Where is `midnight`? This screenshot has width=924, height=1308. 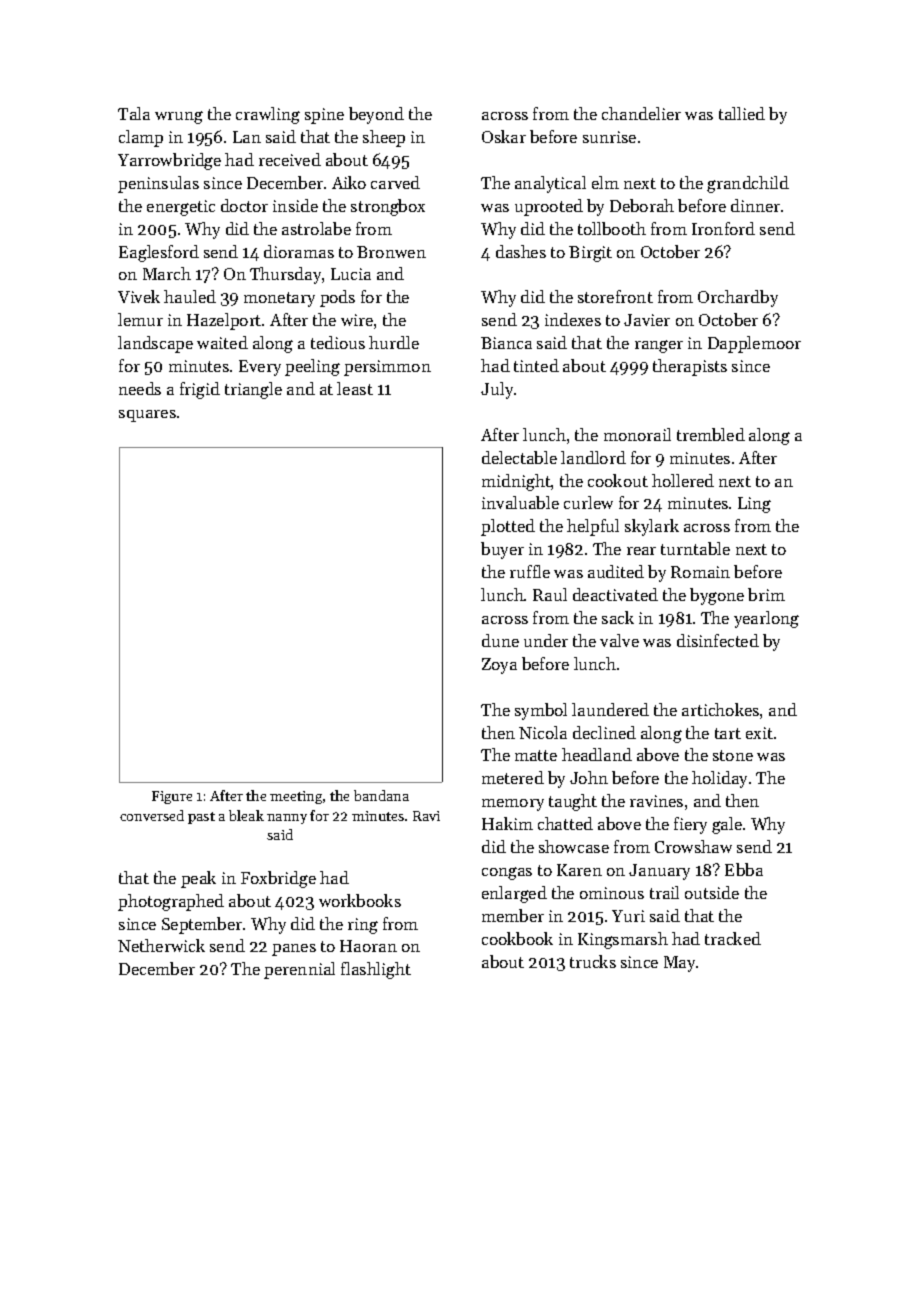
midnight is located at coordinates (516, 482).
